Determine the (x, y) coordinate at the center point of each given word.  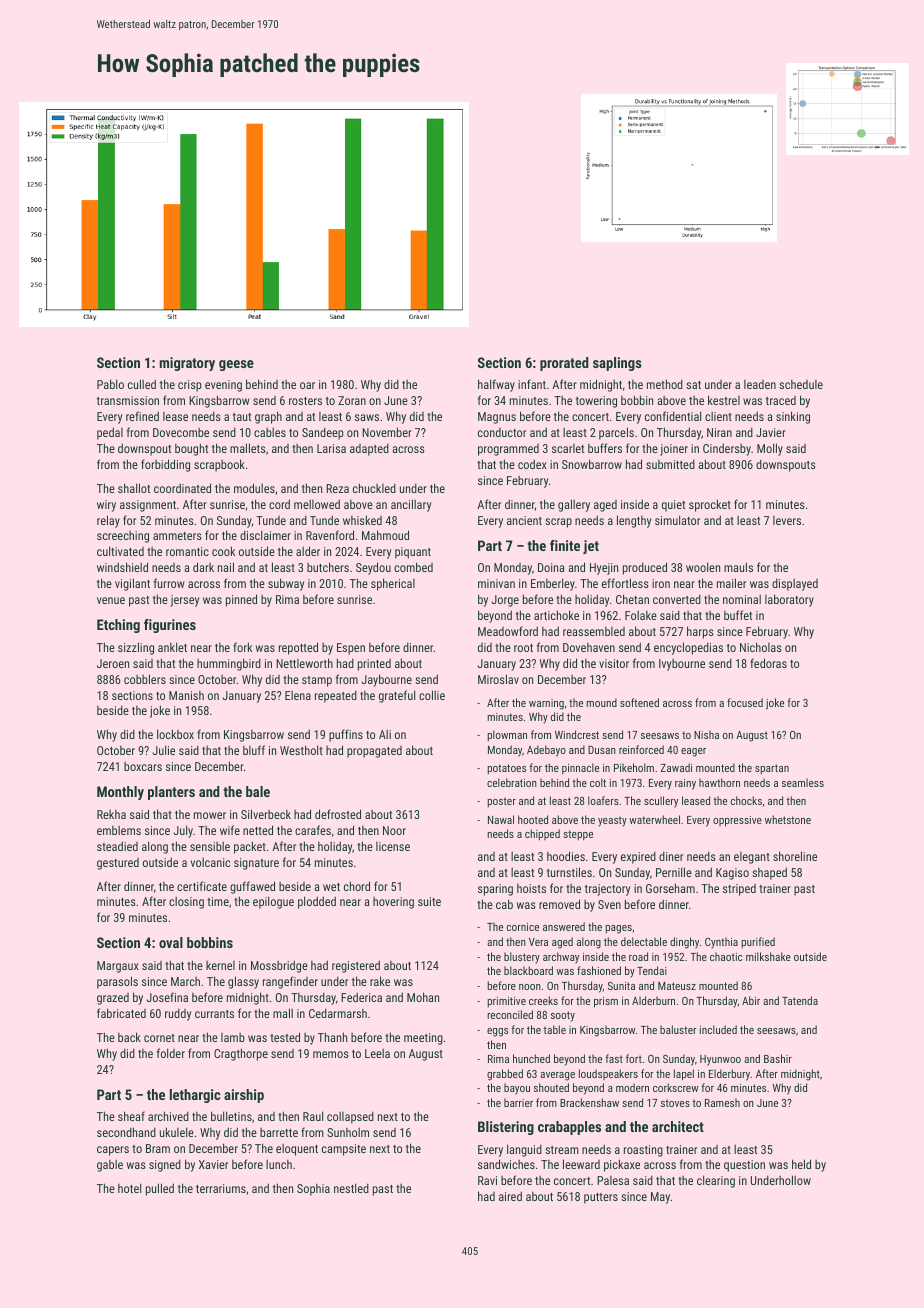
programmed (508, 450)
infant (532, 384)
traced (781, 400)
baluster (678, 1029)
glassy (243, 982)
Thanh (332, 1037)
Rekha (111, 814)
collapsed (350, 1118)
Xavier (213, 1164)
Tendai (652, 970)
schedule (801, 384)
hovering (393, 903)
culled (142, 384)
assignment (148, 506)
